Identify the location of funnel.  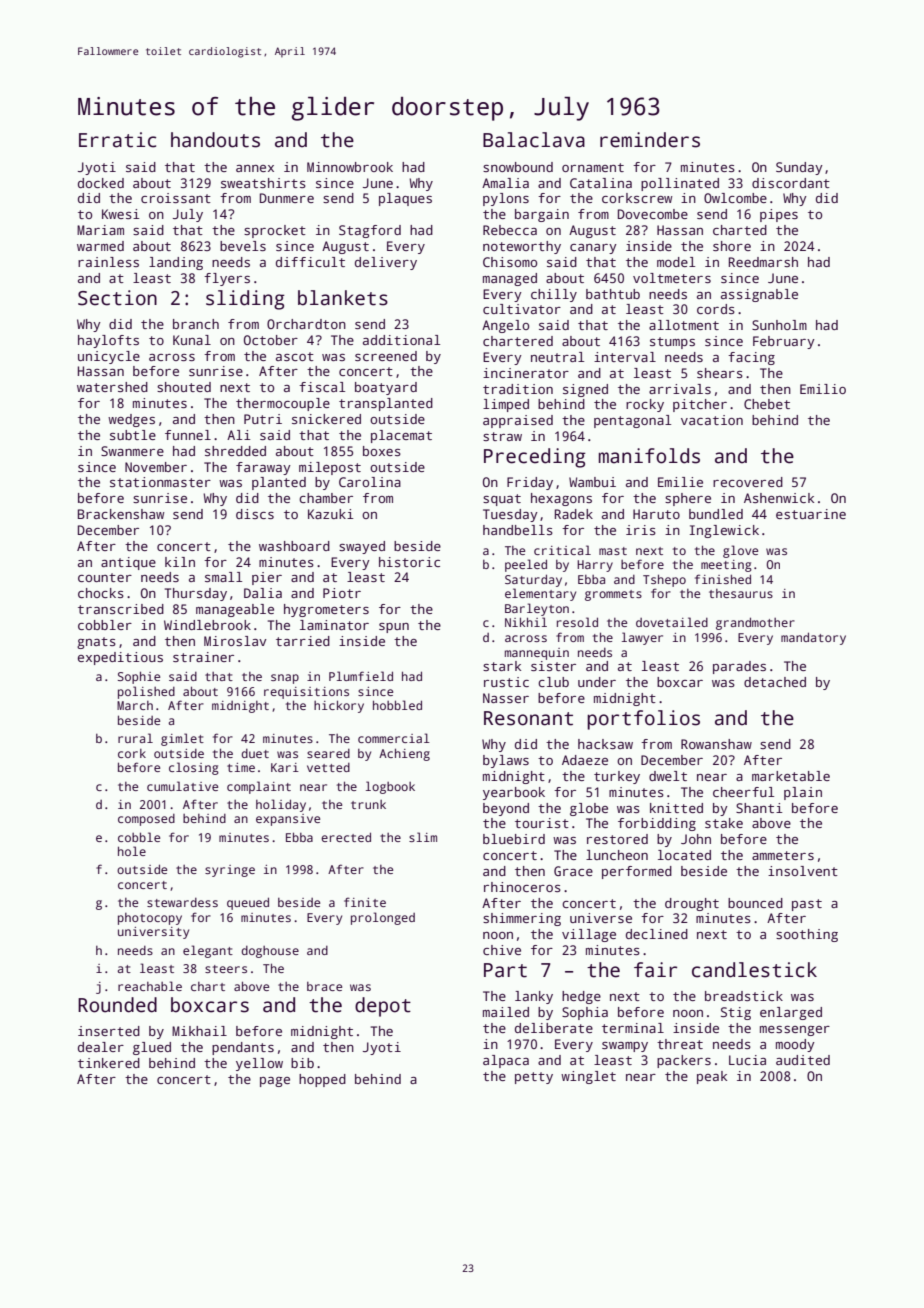
(188, 435).
